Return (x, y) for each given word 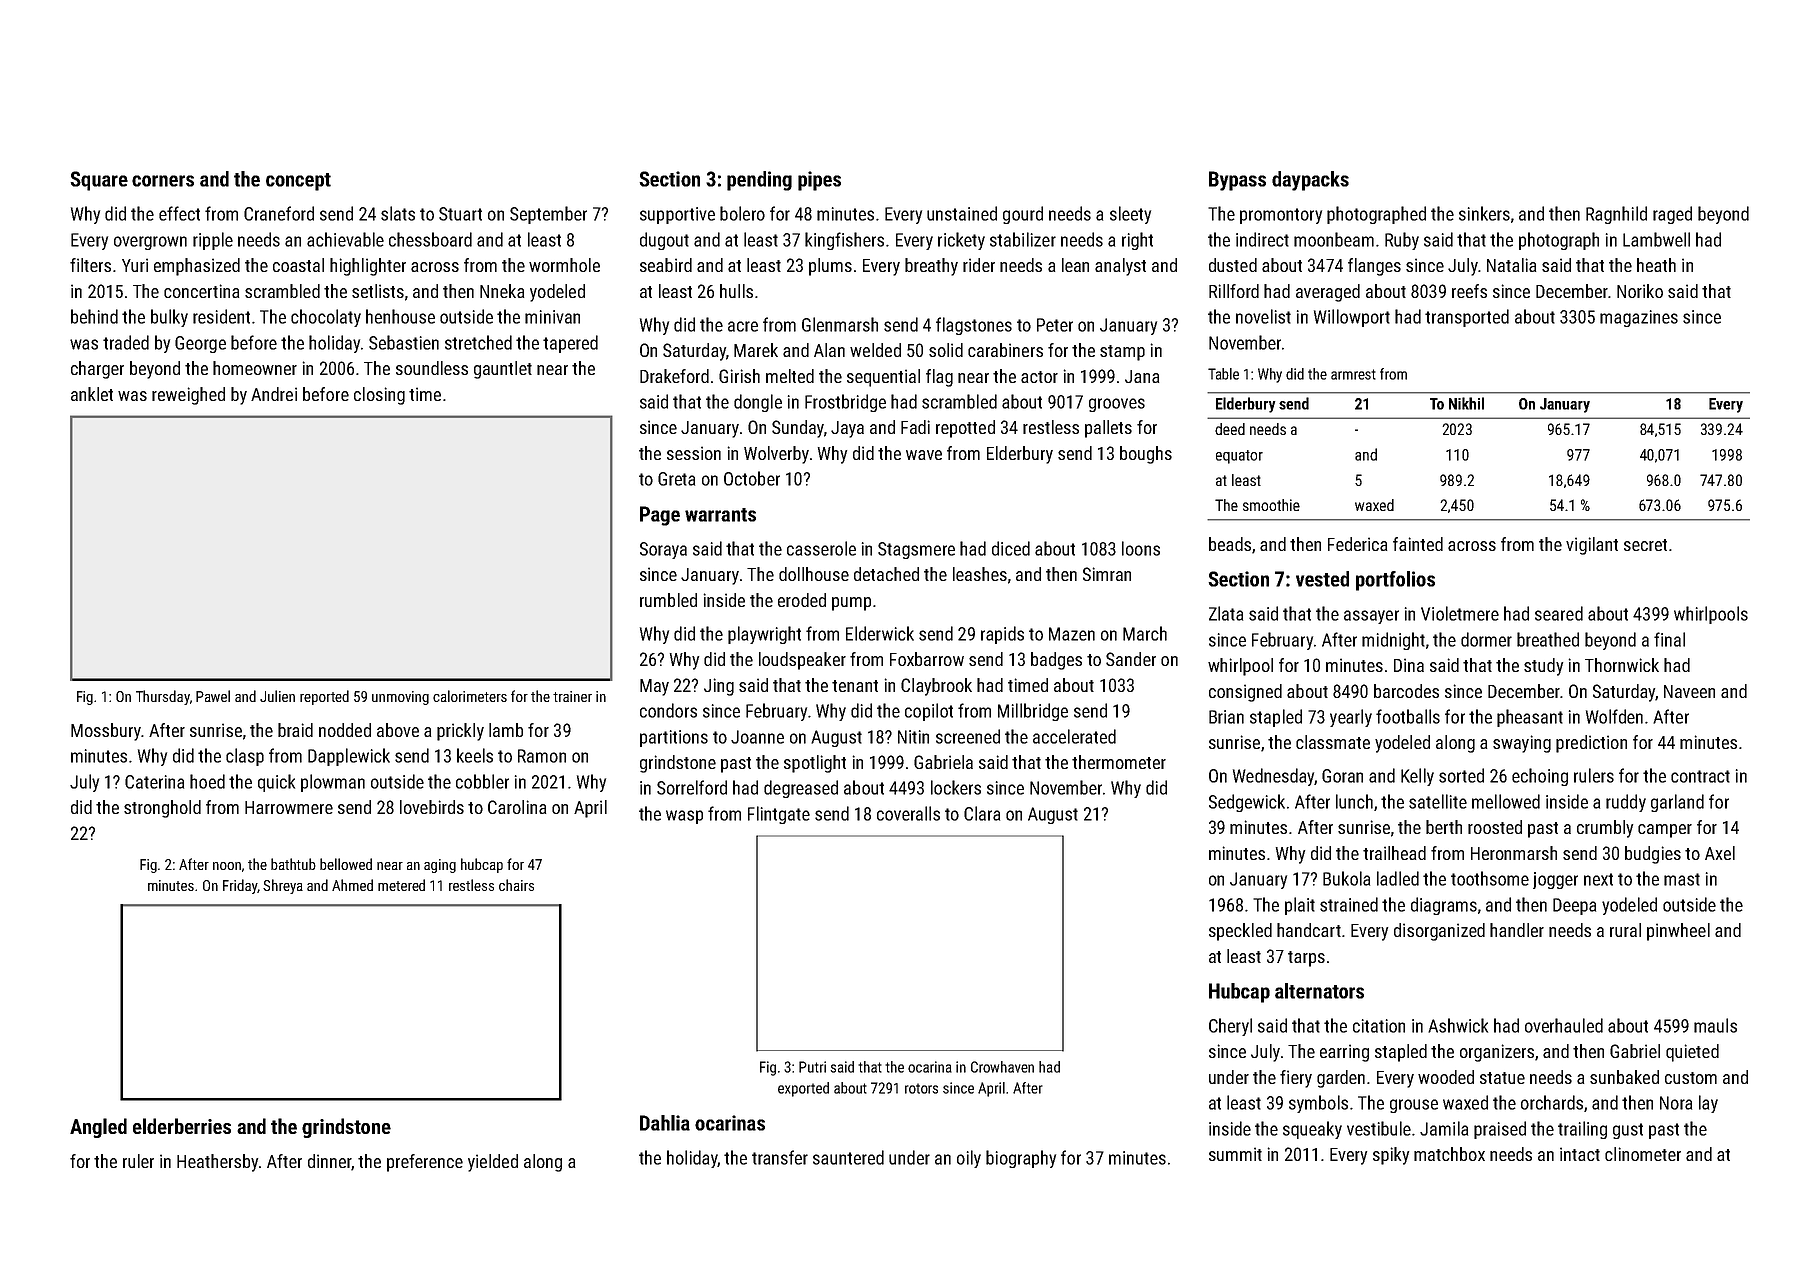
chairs (516, 885)
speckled (1240, 932)
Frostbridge (845, 403)
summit (1235, 1154)
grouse (1414, 1106)
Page (660, 516)
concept (298, 182)
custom (1691, 1078)
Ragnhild (1616, 215)
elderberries (182, 1126)
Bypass (1237, 181)
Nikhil (1466, 403)
